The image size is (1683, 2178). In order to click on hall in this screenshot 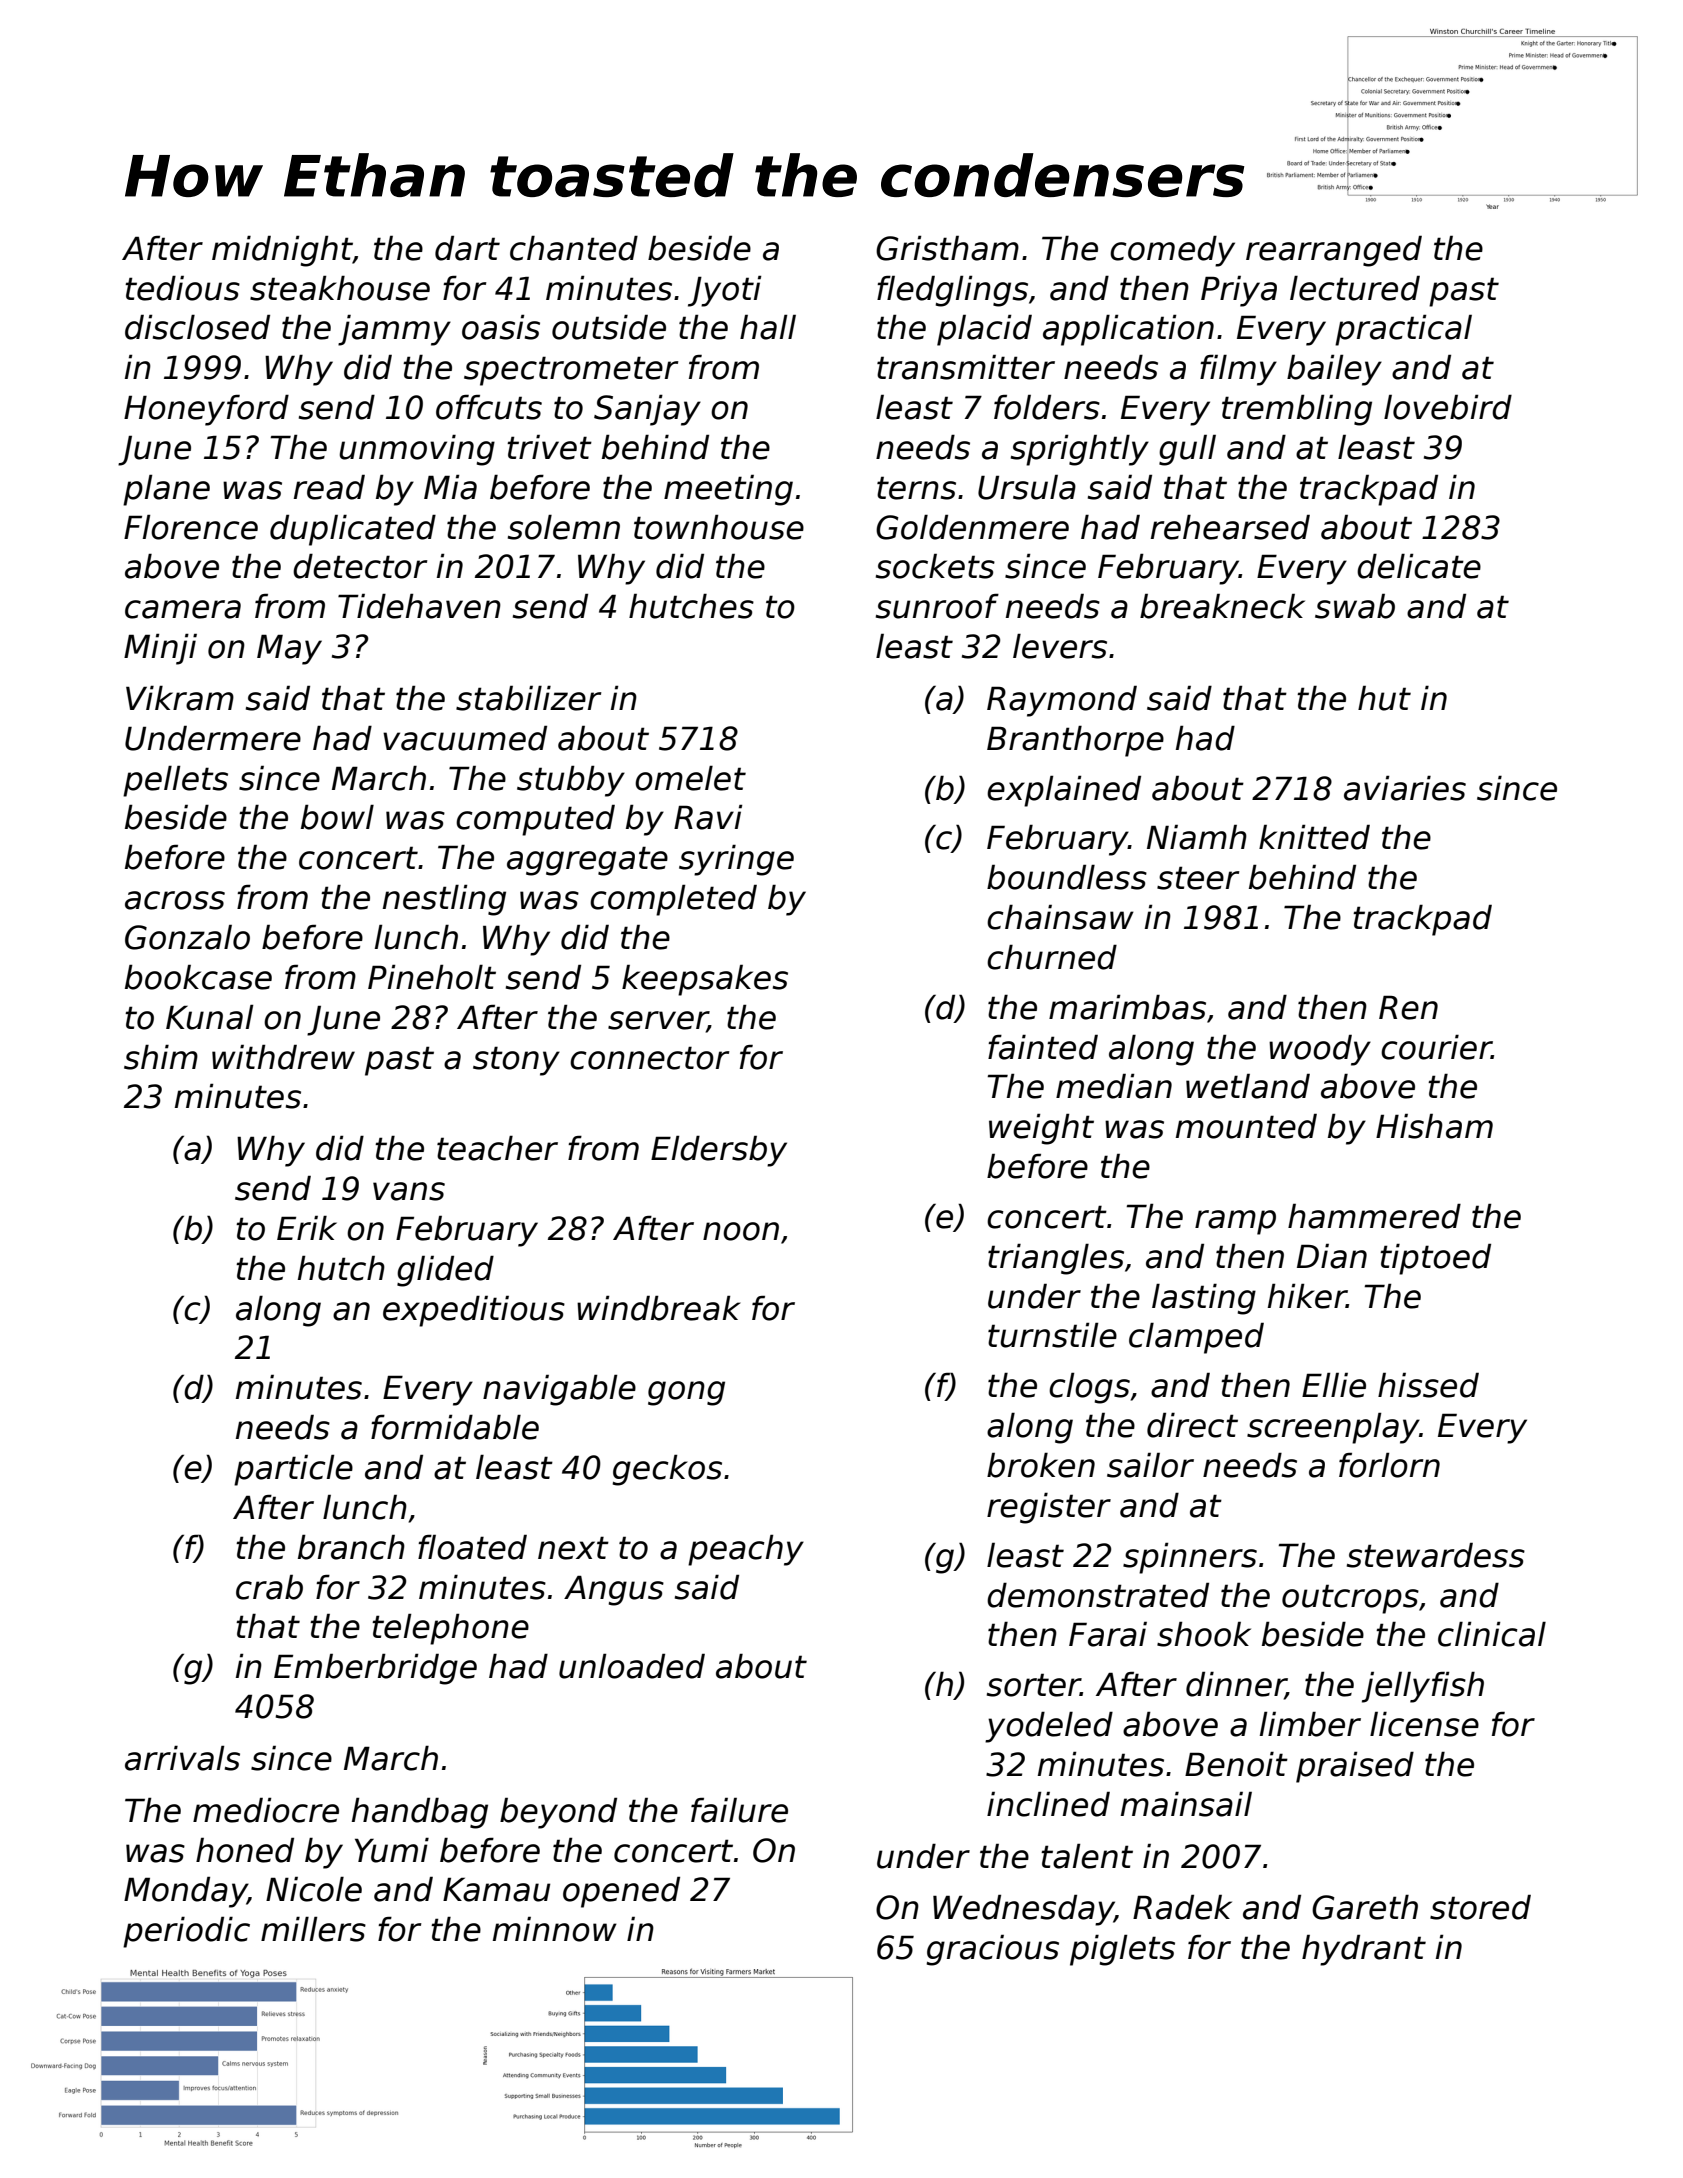, I will do `click(768, 327)`.
